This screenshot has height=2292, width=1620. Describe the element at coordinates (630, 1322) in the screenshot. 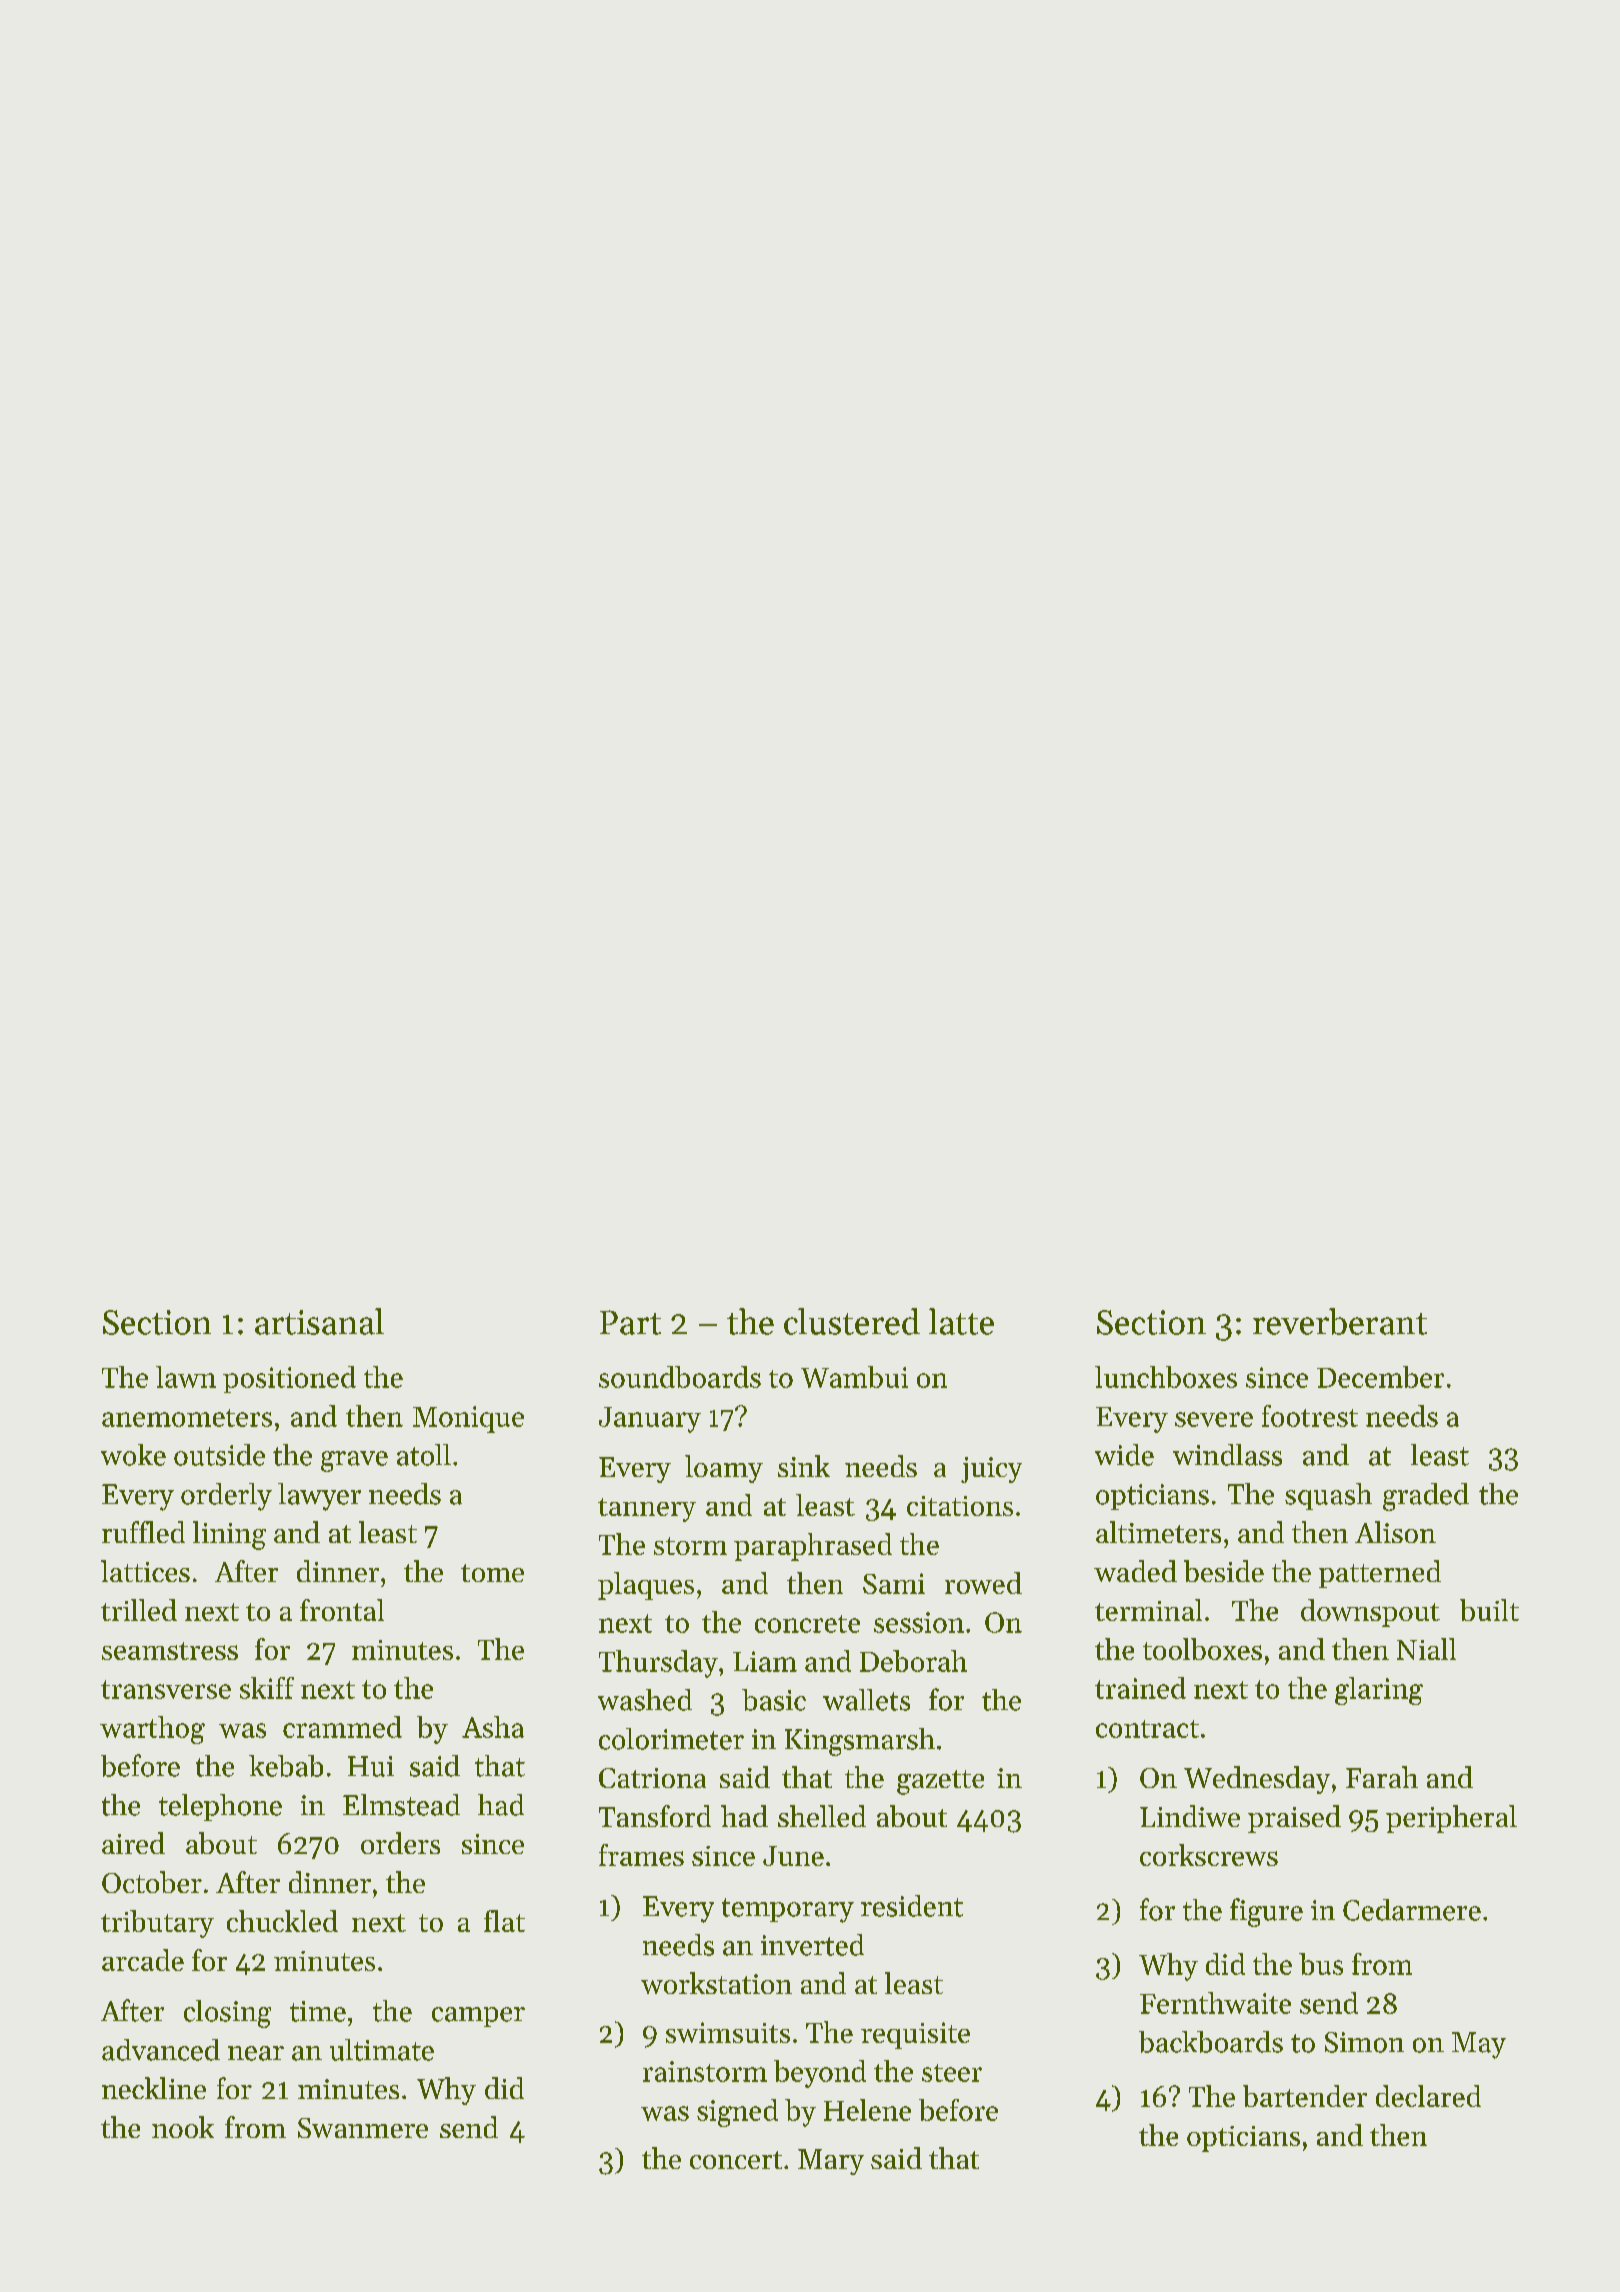

I see `Part` at that location.
